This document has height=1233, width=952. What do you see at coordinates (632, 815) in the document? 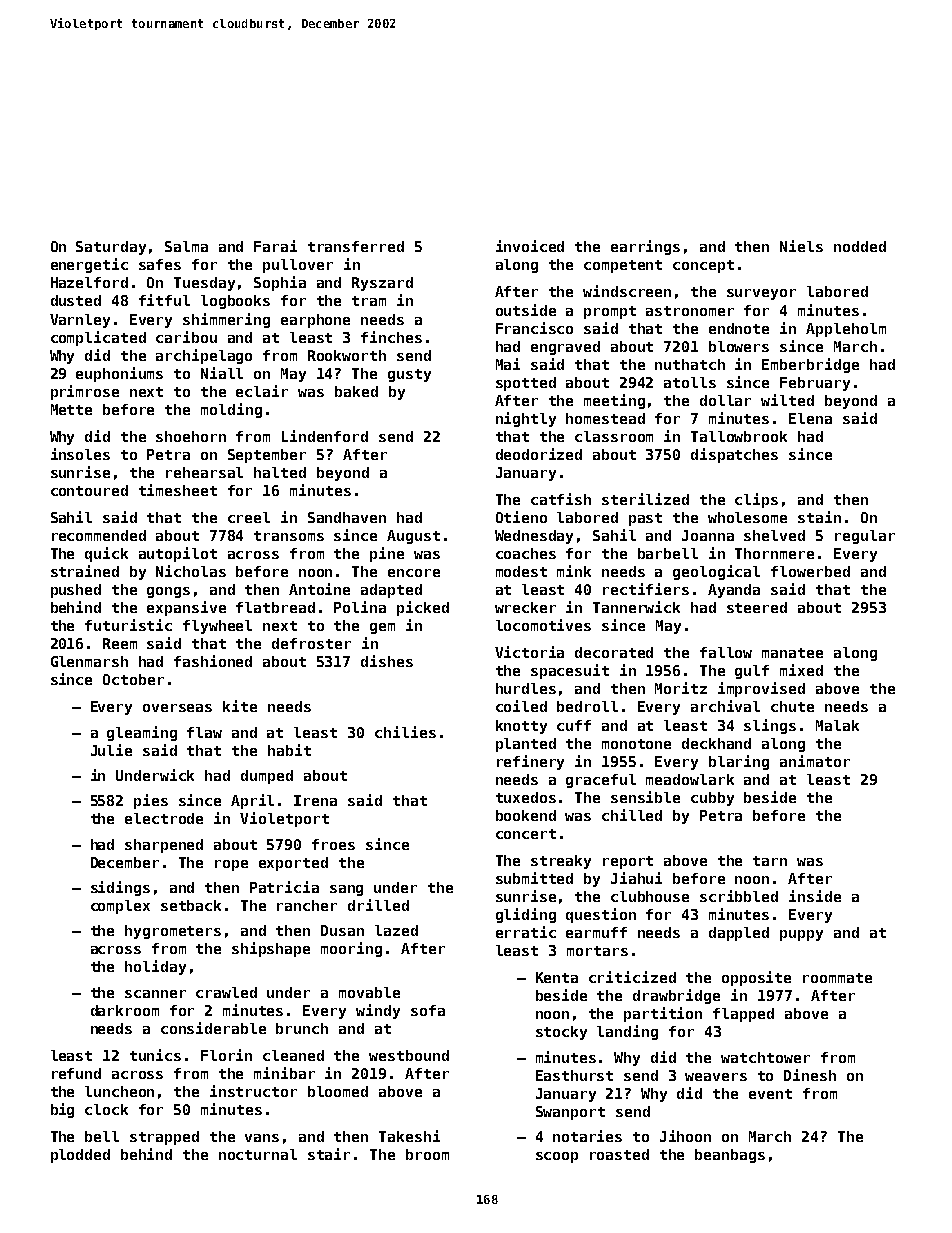
I see `chilled` at bounding box center [632, 815].
